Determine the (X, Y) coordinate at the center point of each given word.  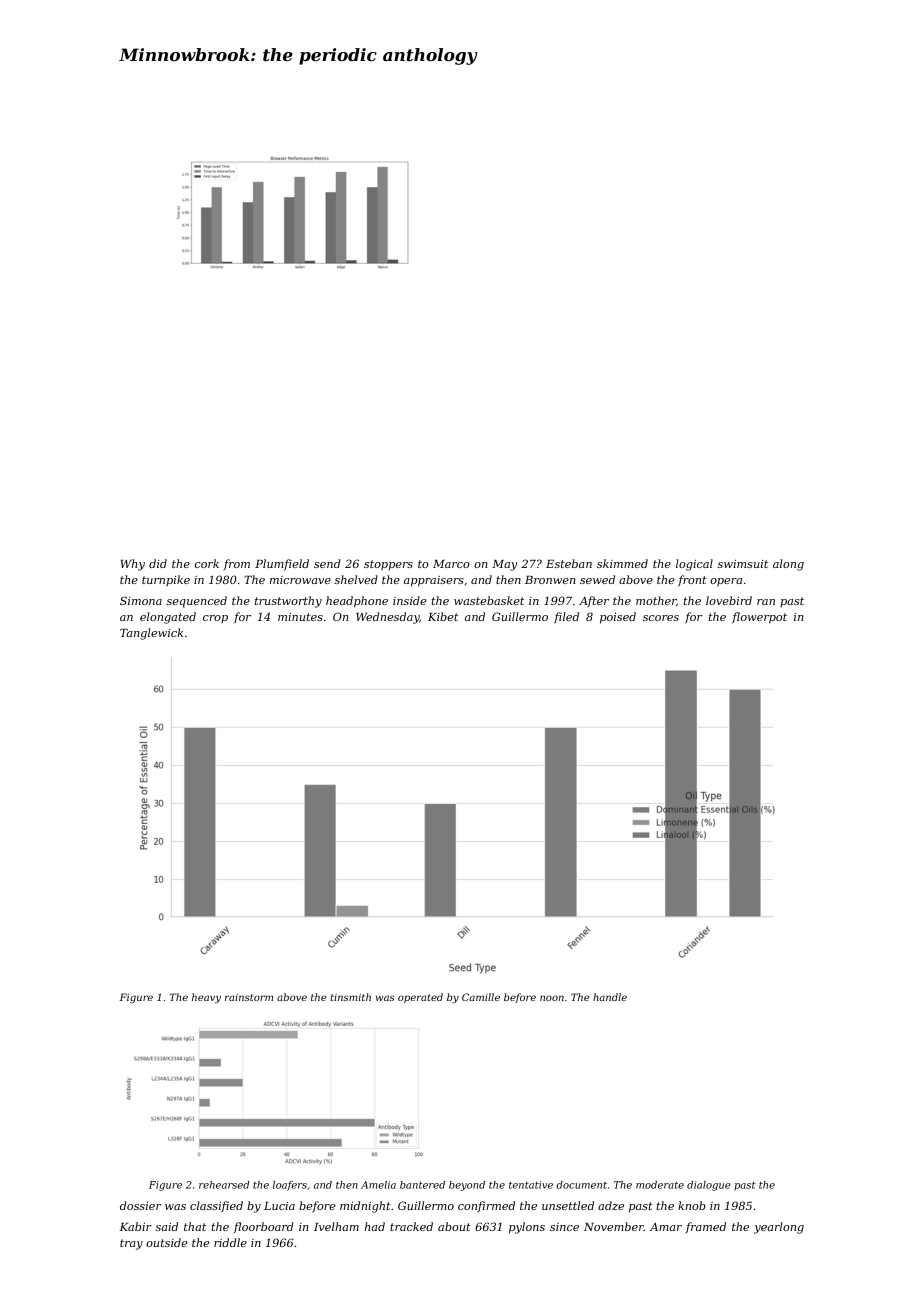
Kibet (443, 616)
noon (552, 998)
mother (656, 600)
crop (215, 619)
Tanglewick (151, 634)
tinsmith (350, 997)
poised (618, 618)
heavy (206, 998)
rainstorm (249, 997)
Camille (481, 997)
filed (566, 618)
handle (610, 997)
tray (131, 1244)
